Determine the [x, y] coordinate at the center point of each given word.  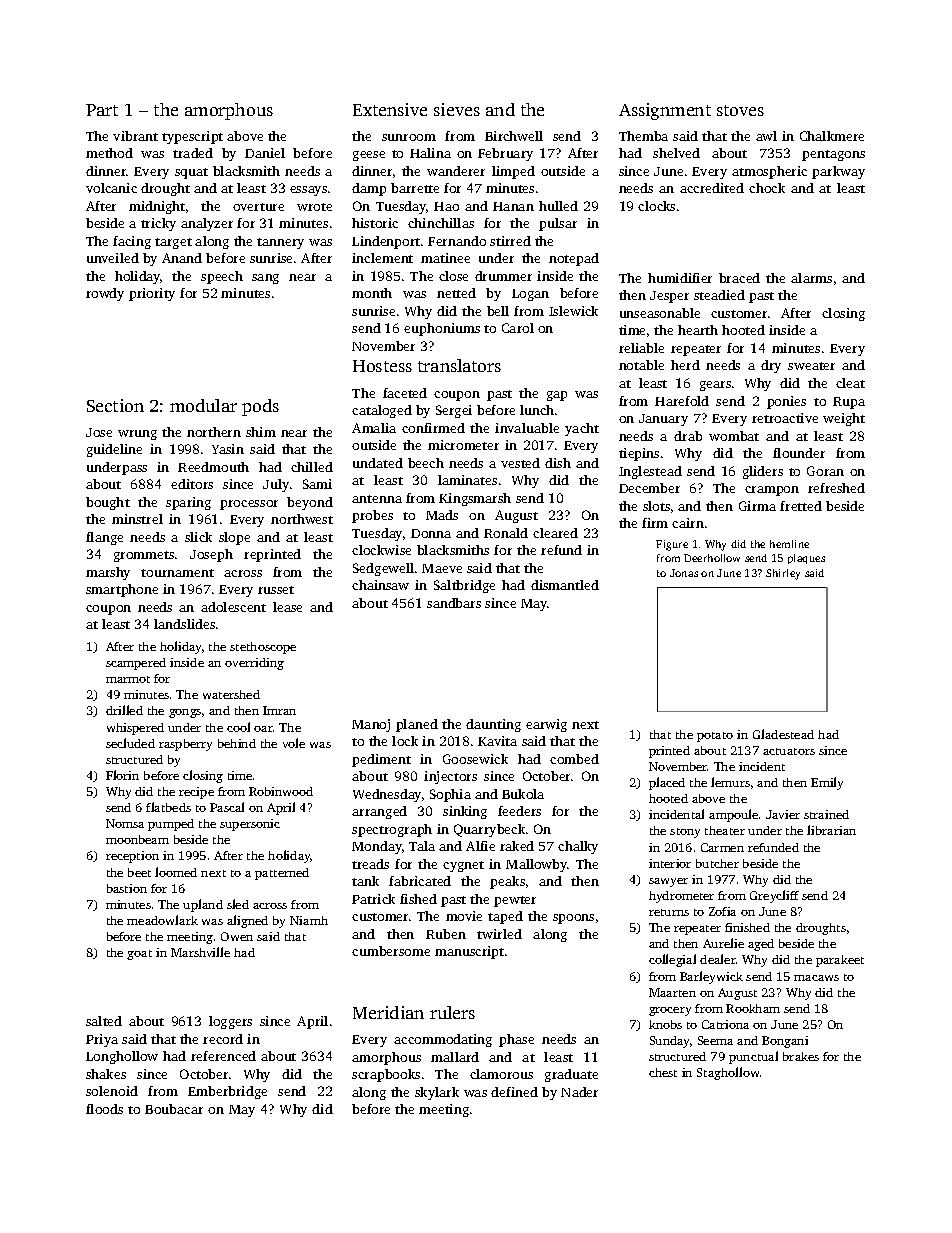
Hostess [382, 366]
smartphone [122, 590]
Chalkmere [832, 136]
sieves [457, 109]
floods [104, 1109]
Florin [122, 775]
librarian [831, 830]
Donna [431, 533]
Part [102, 110]
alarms [811, 278]
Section [115, 405]
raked [517, 846]
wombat [734, 436]
